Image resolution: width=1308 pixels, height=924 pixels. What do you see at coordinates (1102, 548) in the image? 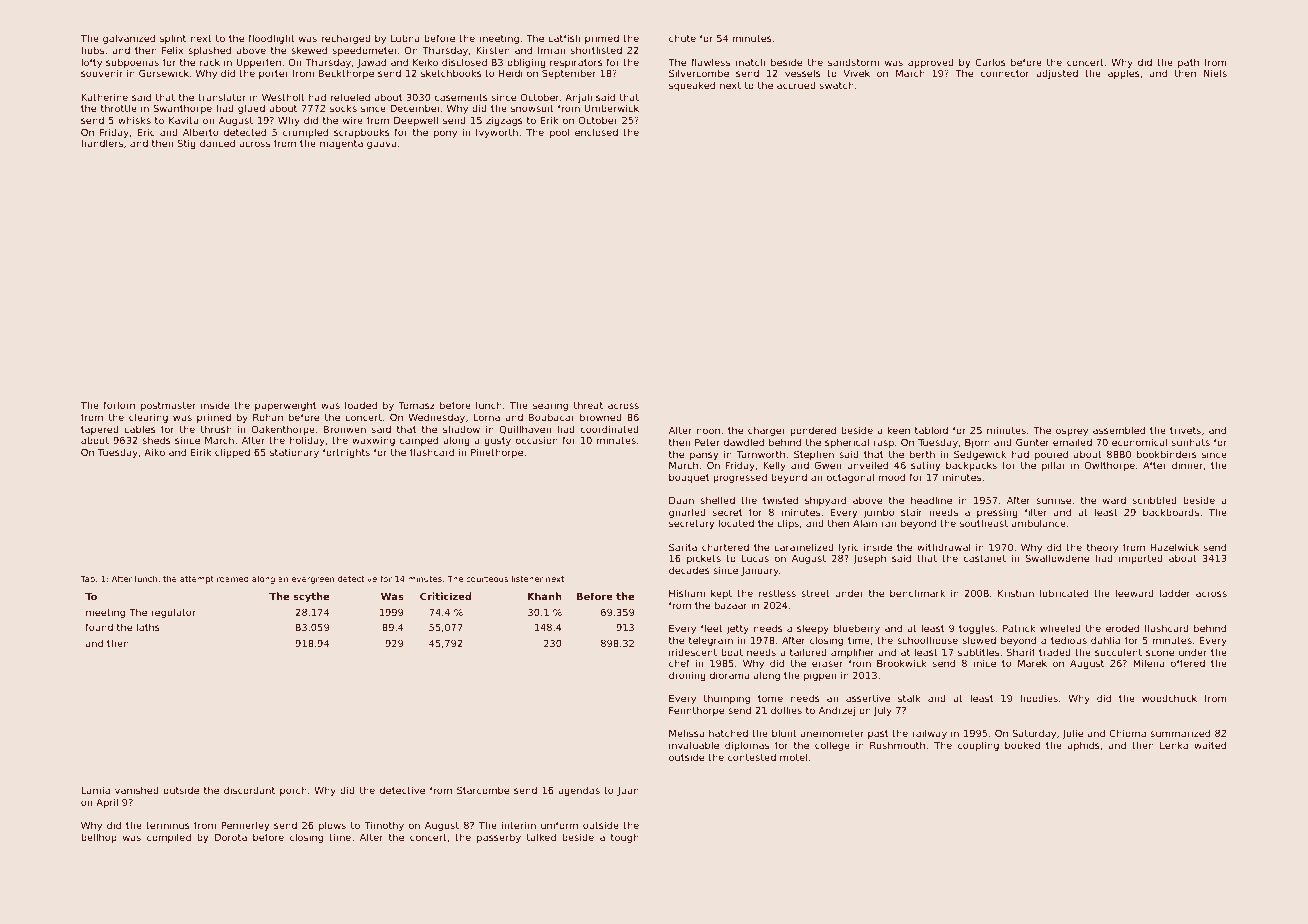
I see `theory` at bounding box center [1102, 548].
